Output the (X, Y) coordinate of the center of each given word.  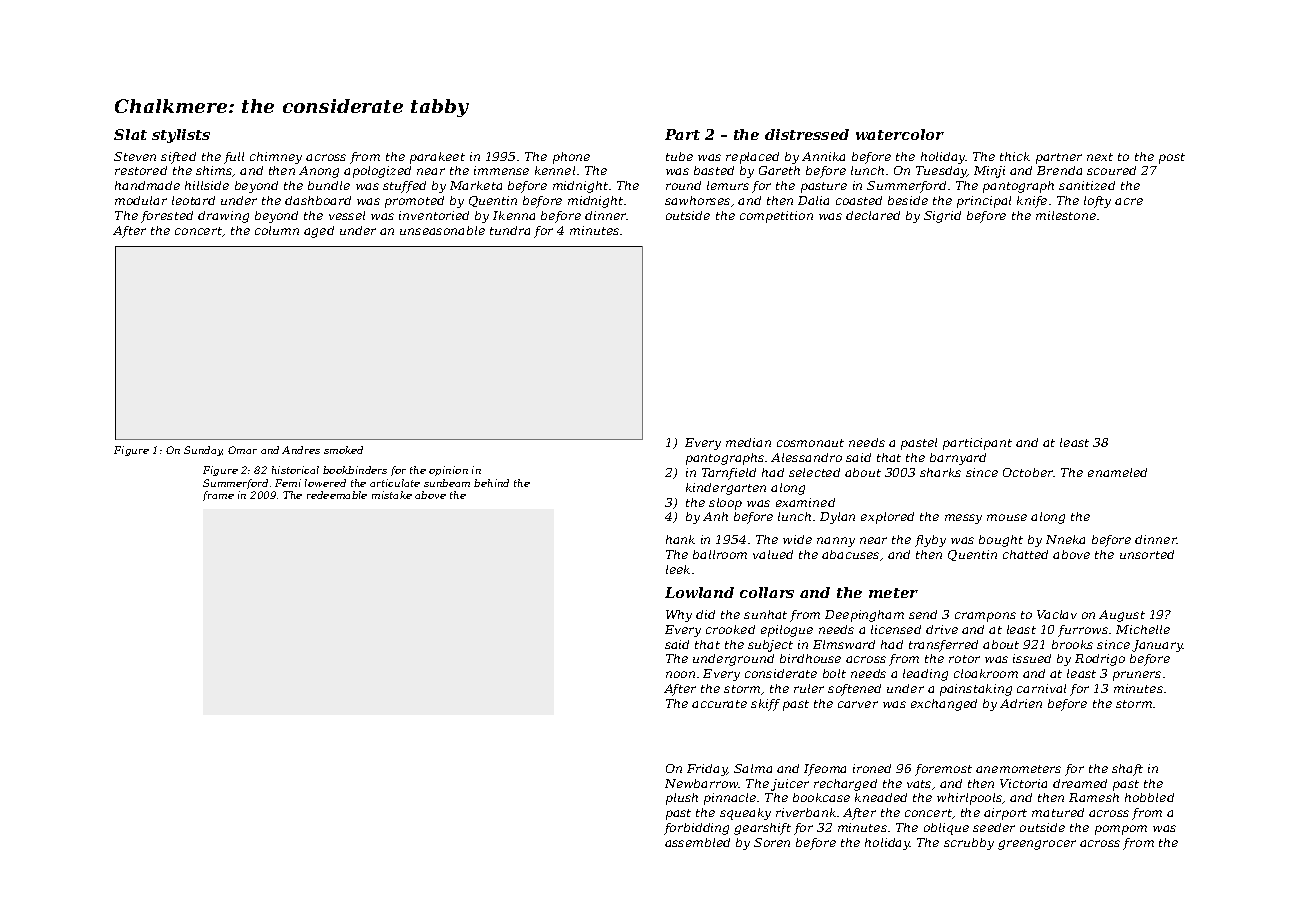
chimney (276, 158)
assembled (697, 842)
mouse (1007, 517)
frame (218, 496)
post (1172, 158)
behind (491, 483)
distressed (807, 134)
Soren (772, 842)
